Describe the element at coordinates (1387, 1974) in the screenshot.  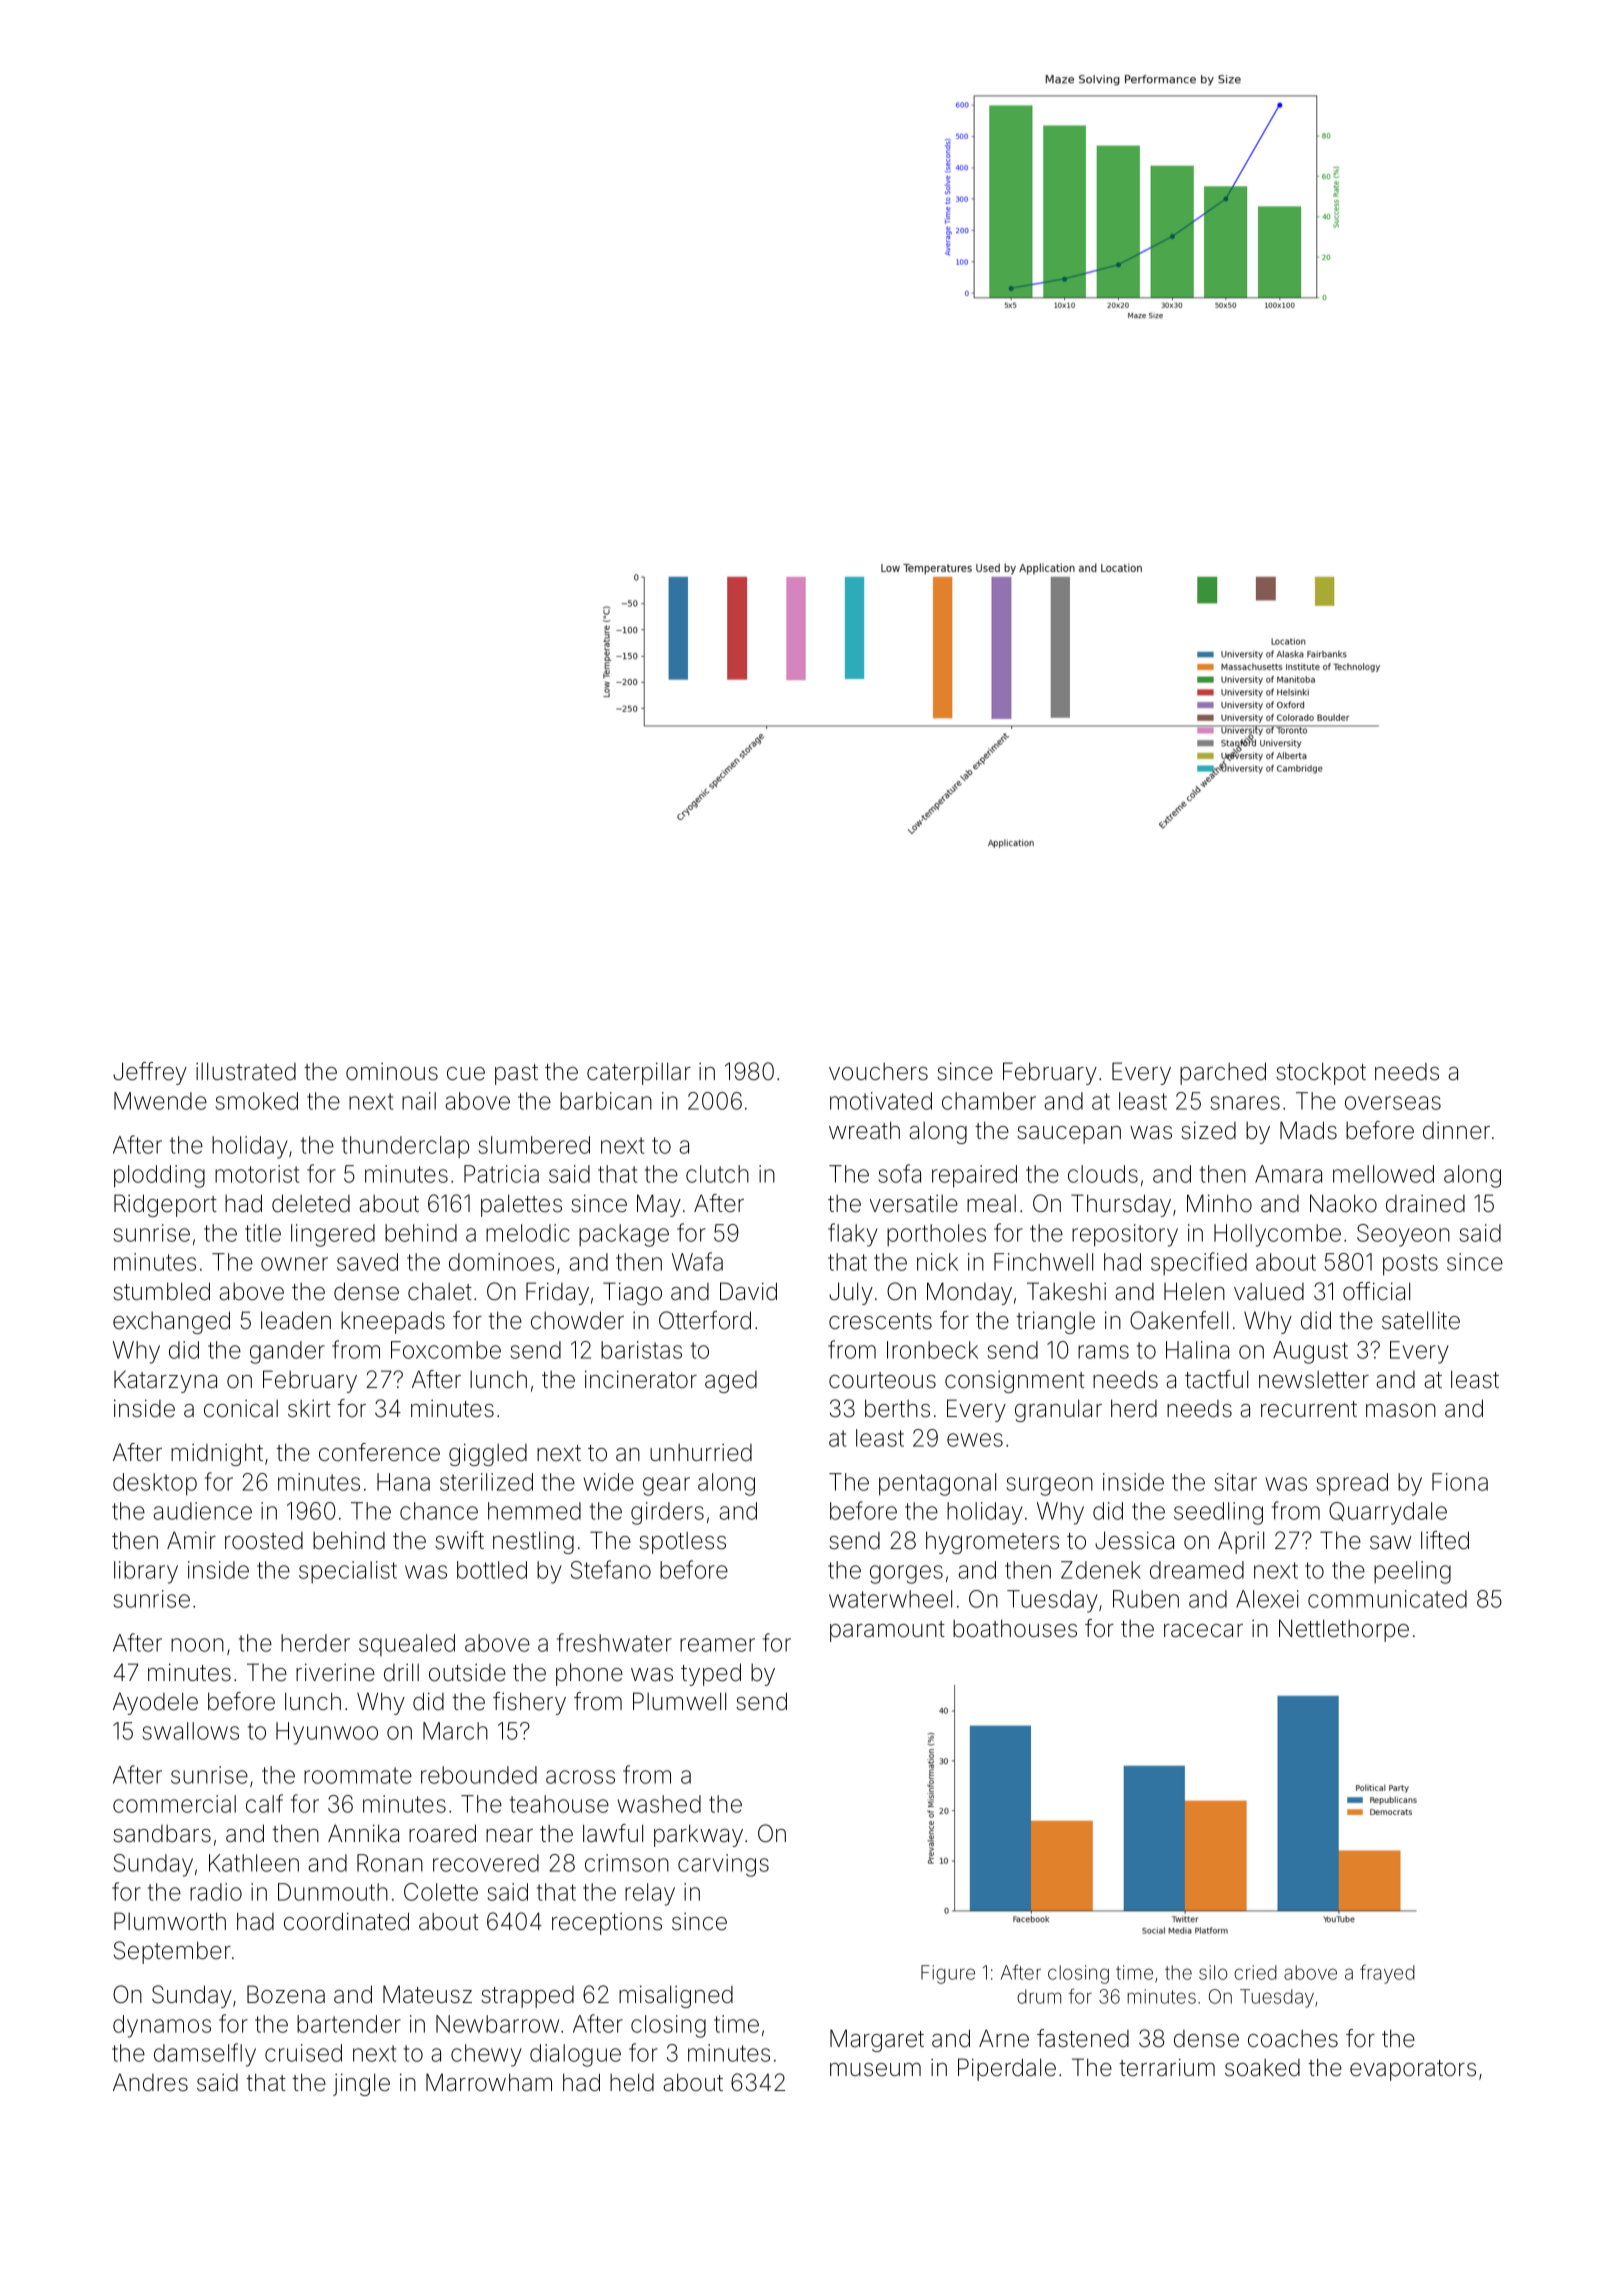
I see `frayed` at that location.
